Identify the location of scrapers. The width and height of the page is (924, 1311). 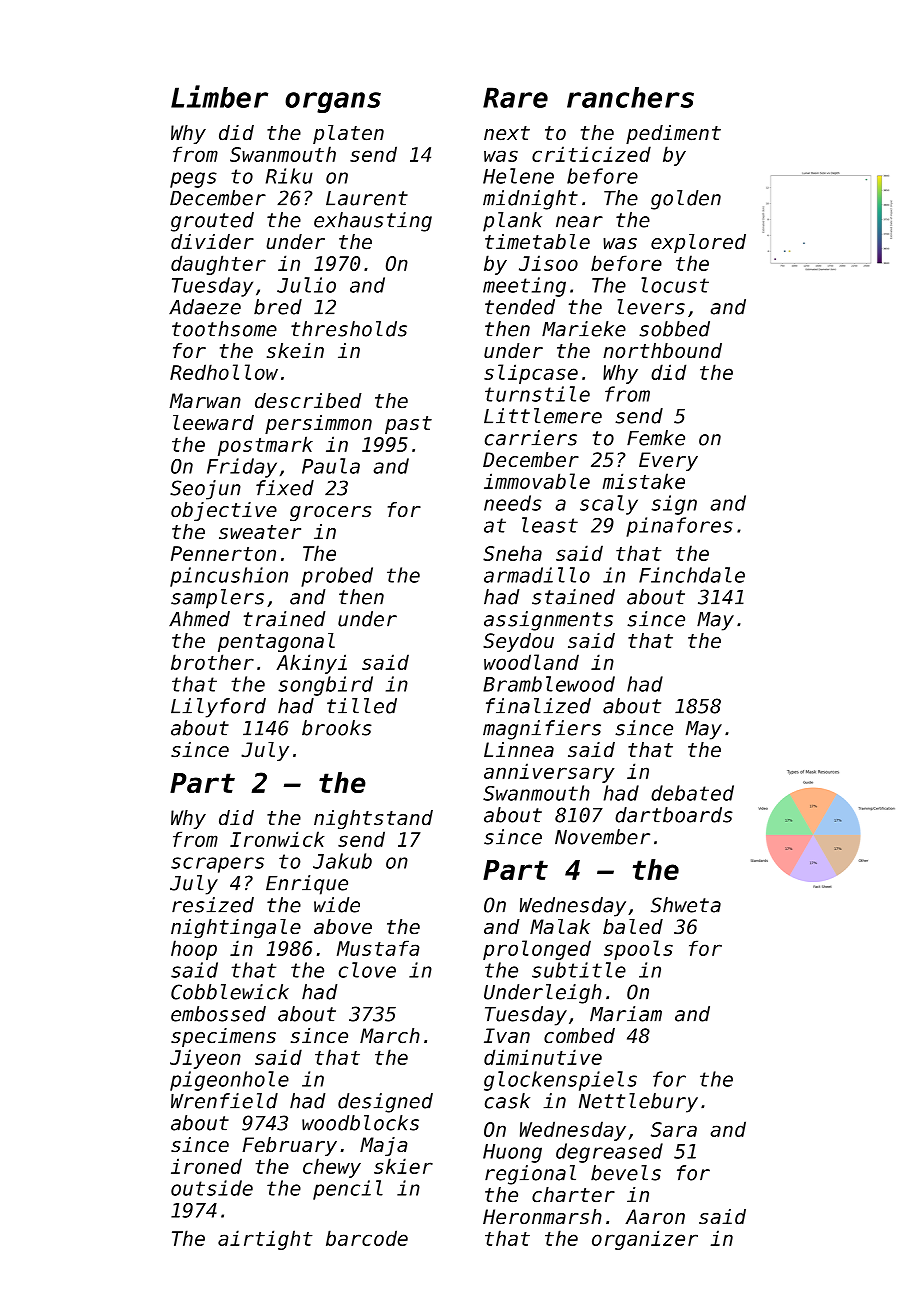
(217, 865).
